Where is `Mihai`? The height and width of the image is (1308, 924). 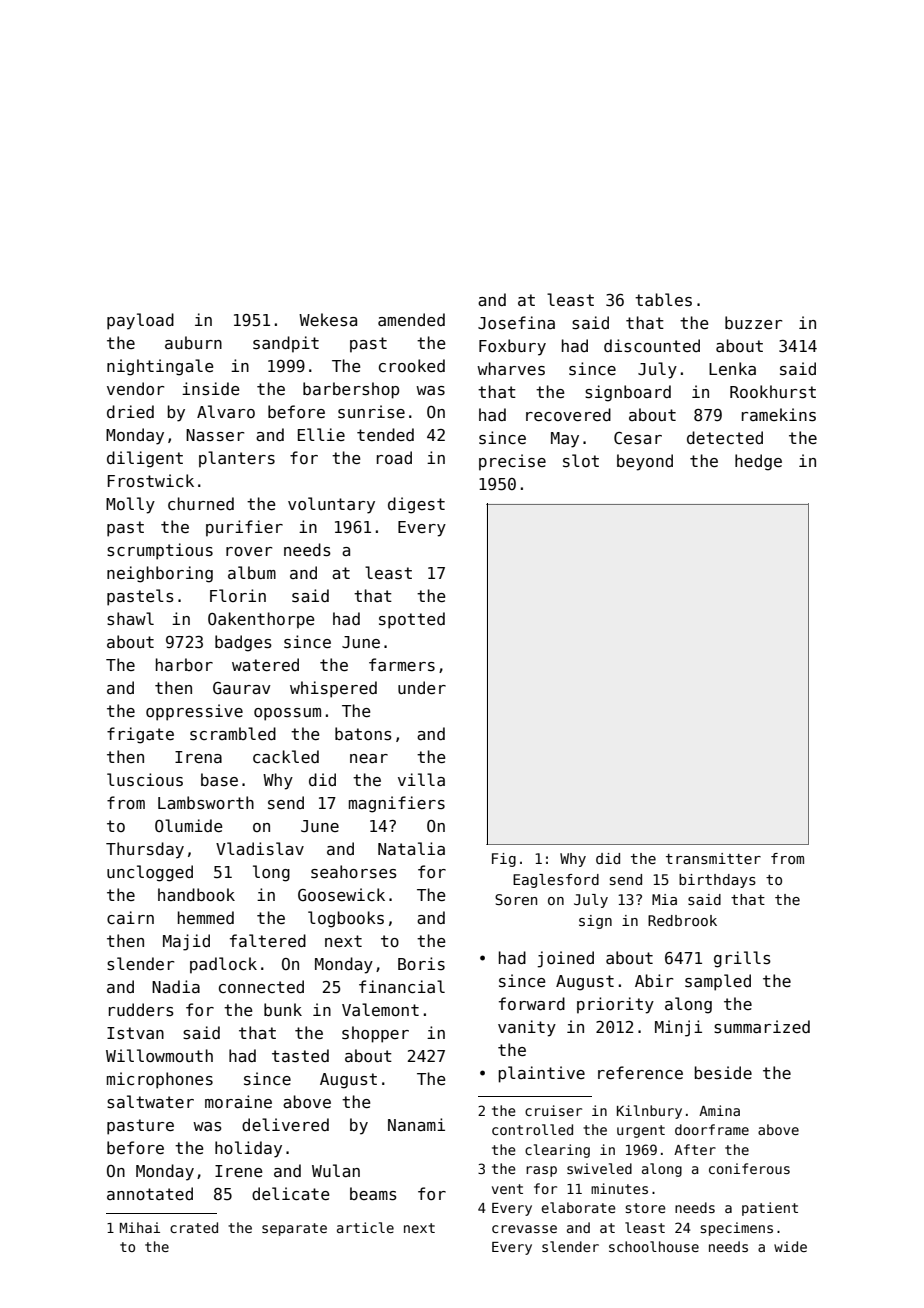
Mihai is located at coordinates (140, 1227).
